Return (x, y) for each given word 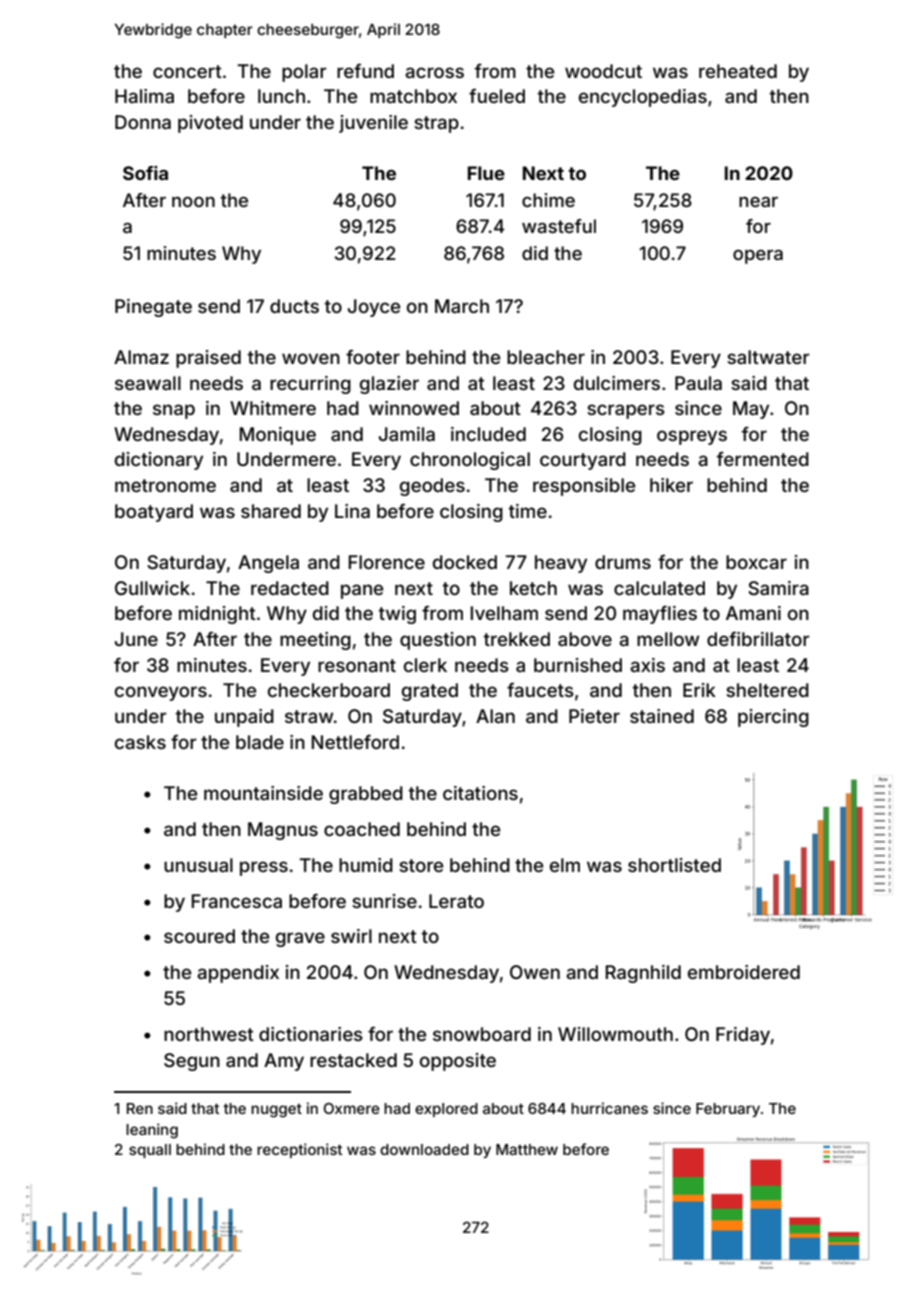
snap (174, 411)
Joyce (373, 308)
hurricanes (609, 1108)
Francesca (236, 901)
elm (565, 865)
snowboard (482, 1034)
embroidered (744, 972)
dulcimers (617, 383)
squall (150, 1151)
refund (365, 70)
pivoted (210, 124)
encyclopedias (643, 98)
